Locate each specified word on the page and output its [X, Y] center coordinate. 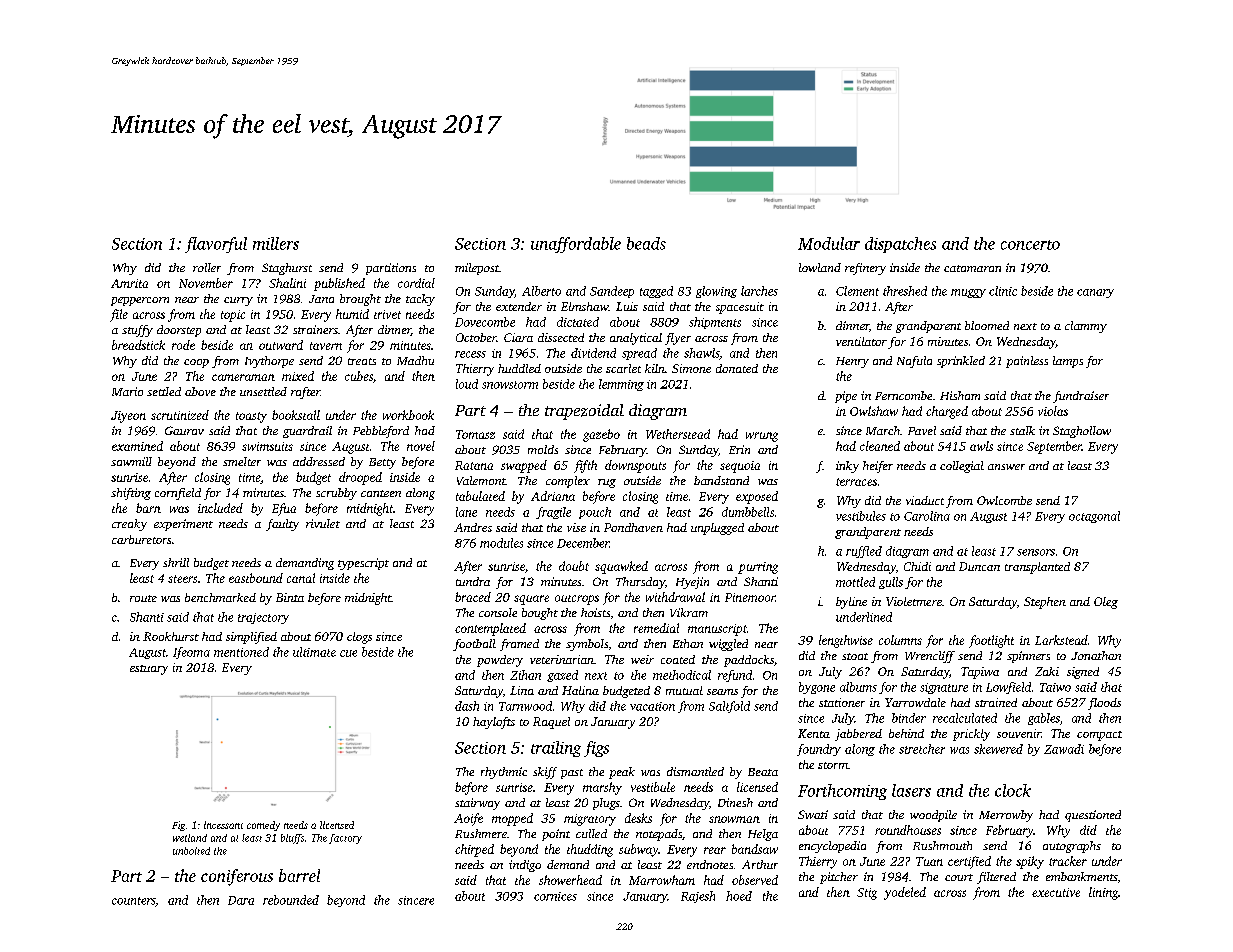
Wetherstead [678, 434]
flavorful [216, 245]
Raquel [551, 723]
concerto [1030, 245]
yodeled [905, 893]
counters [134, 902]
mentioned [241, 652]
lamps [1068, 362]
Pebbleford [381, 432]
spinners [1028, 657]
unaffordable [576, 245]
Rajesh [698, 897]
